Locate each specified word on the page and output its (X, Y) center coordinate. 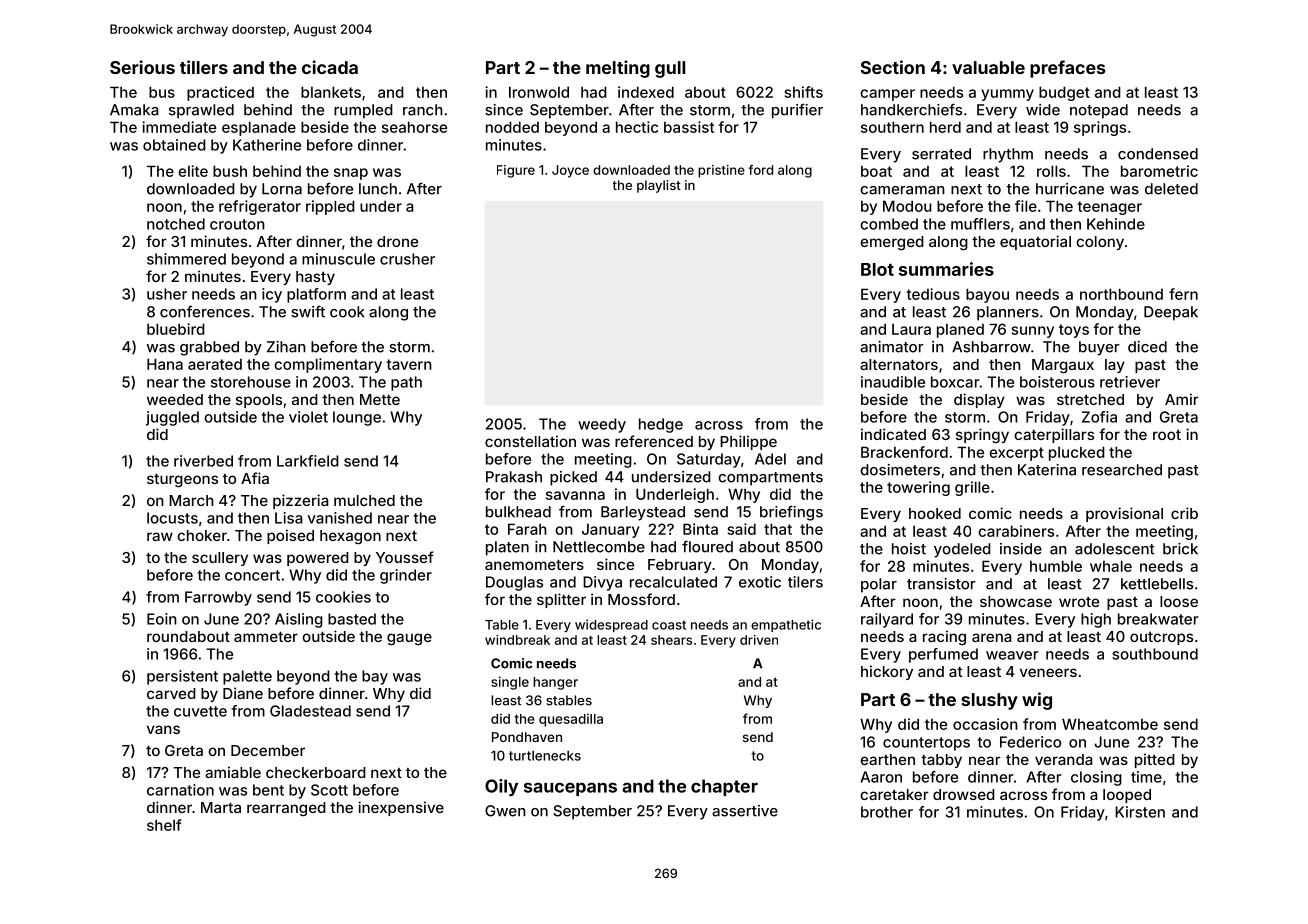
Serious (142, 67)
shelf (164, 825)
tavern (409, 364)
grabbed (209, 348)
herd (945, 127)
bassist (689, 127)
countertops (926, 744)
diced (1147, 347)
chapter (724, 787)
